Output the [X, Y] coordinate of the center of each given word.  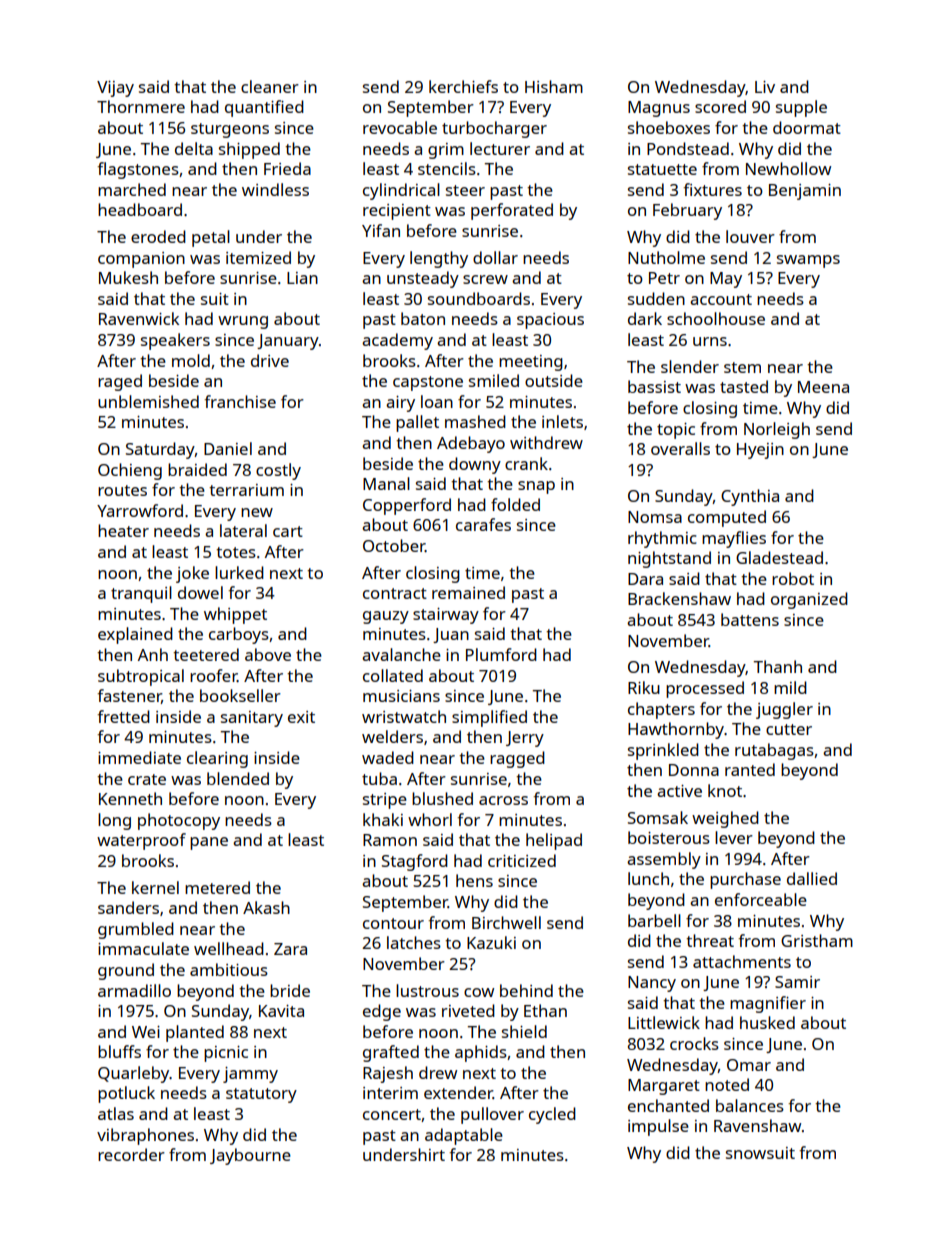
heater [123, 530]
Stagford [415, 862]
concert [392, 1114]
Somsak [658, 817]
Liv [765, 87]
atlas [116, 1113]
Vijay [115, 89]
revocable [400, 127]
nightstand [669, 559]
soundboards [479, 298]
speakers [175, 341]
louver [750, 236]
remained [468, 592]
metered [217, 887]
